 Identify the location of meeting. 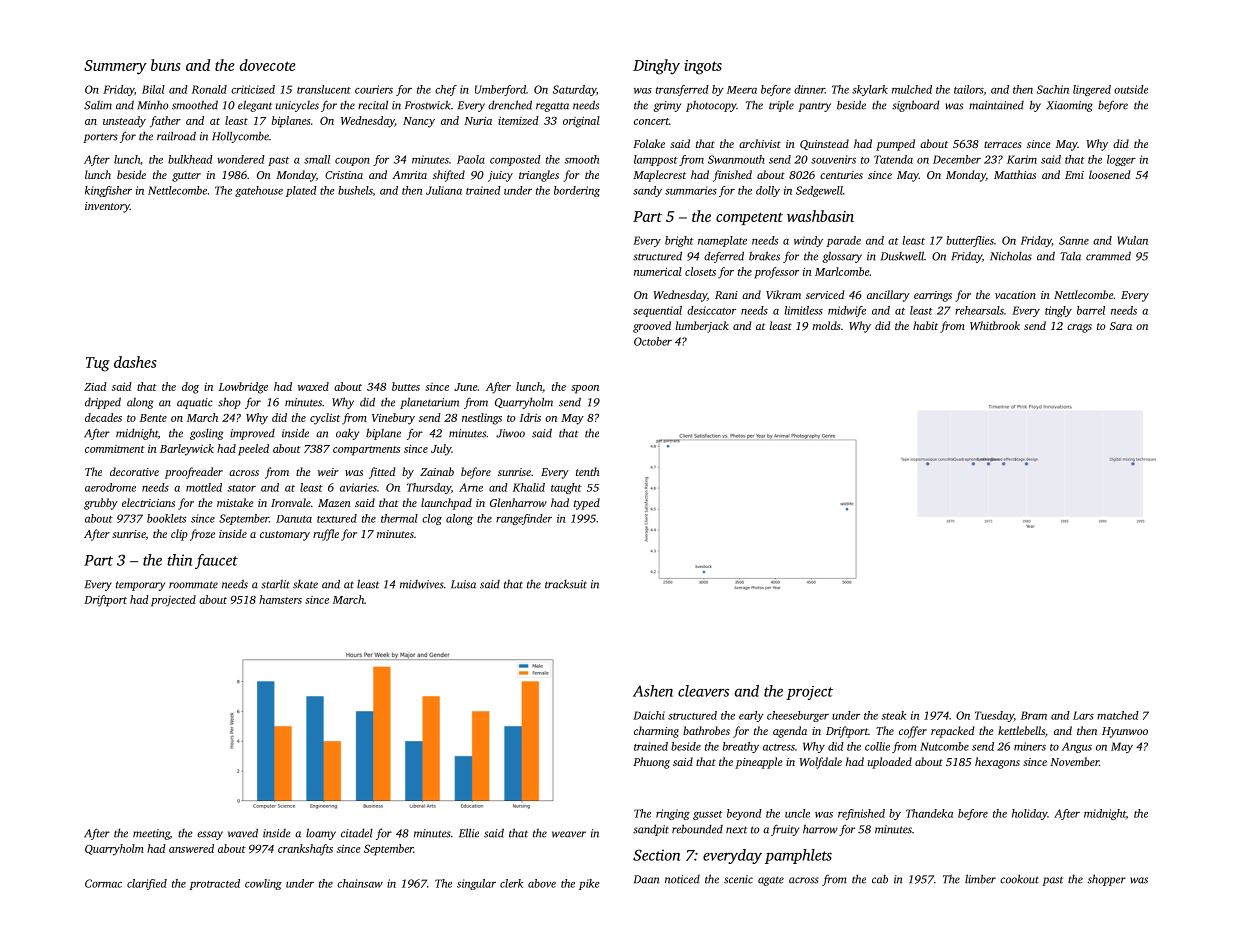
(151, 834).
